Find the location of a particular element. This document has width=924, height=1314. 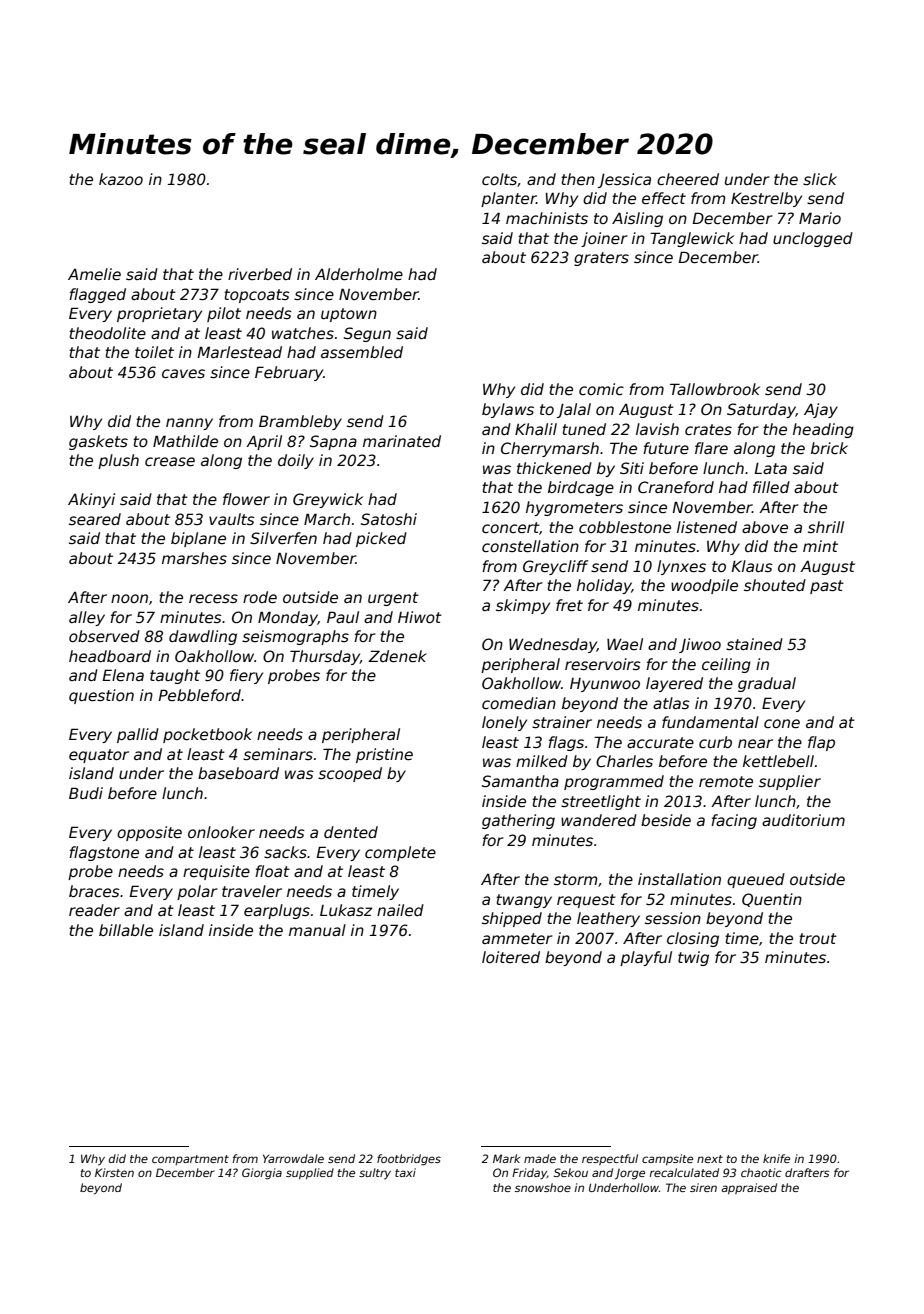

traveler is located at coordinates (252, 891).
